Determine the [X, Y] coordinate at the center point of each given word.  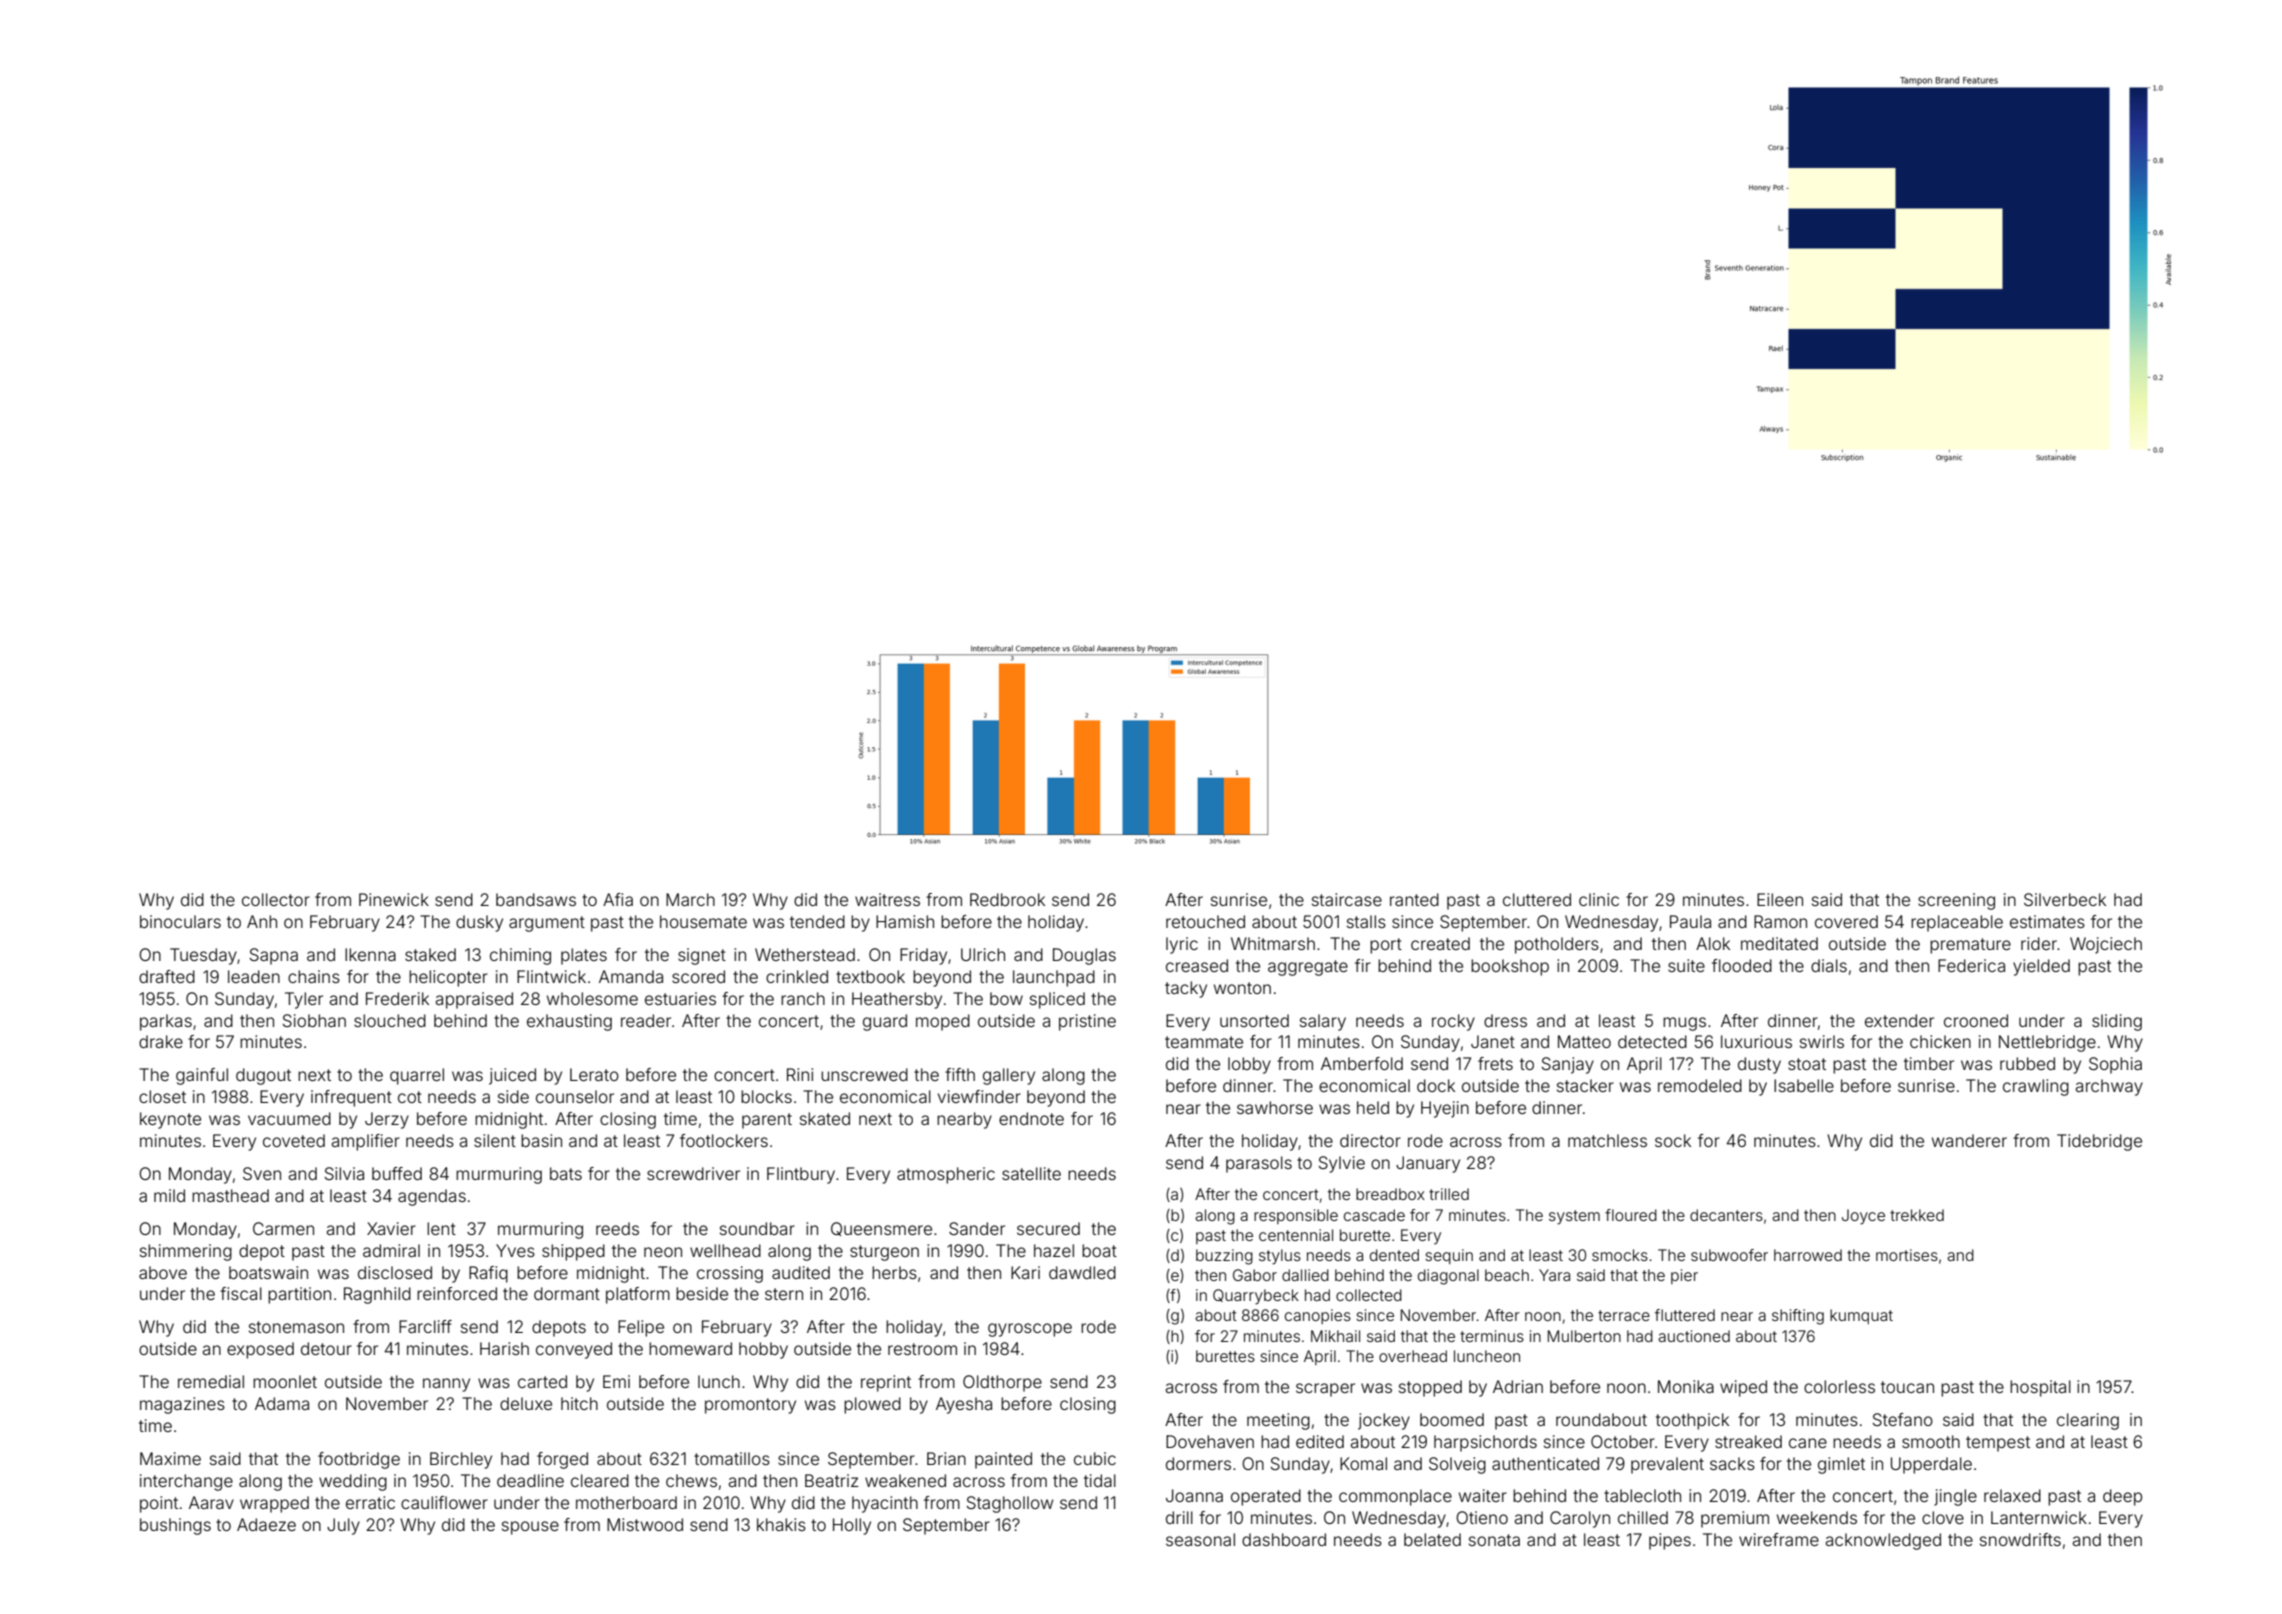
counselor [575, 1096]
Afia [618, 899]
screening [1956, 901]
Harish [504, 1348]
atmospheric [946, 1175]
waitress [887, 899]
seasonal [1200, 1539]
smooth [1931, 1441]
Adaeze [266, 1524]
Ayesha [964, 1405]
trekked [1917, 1215]
